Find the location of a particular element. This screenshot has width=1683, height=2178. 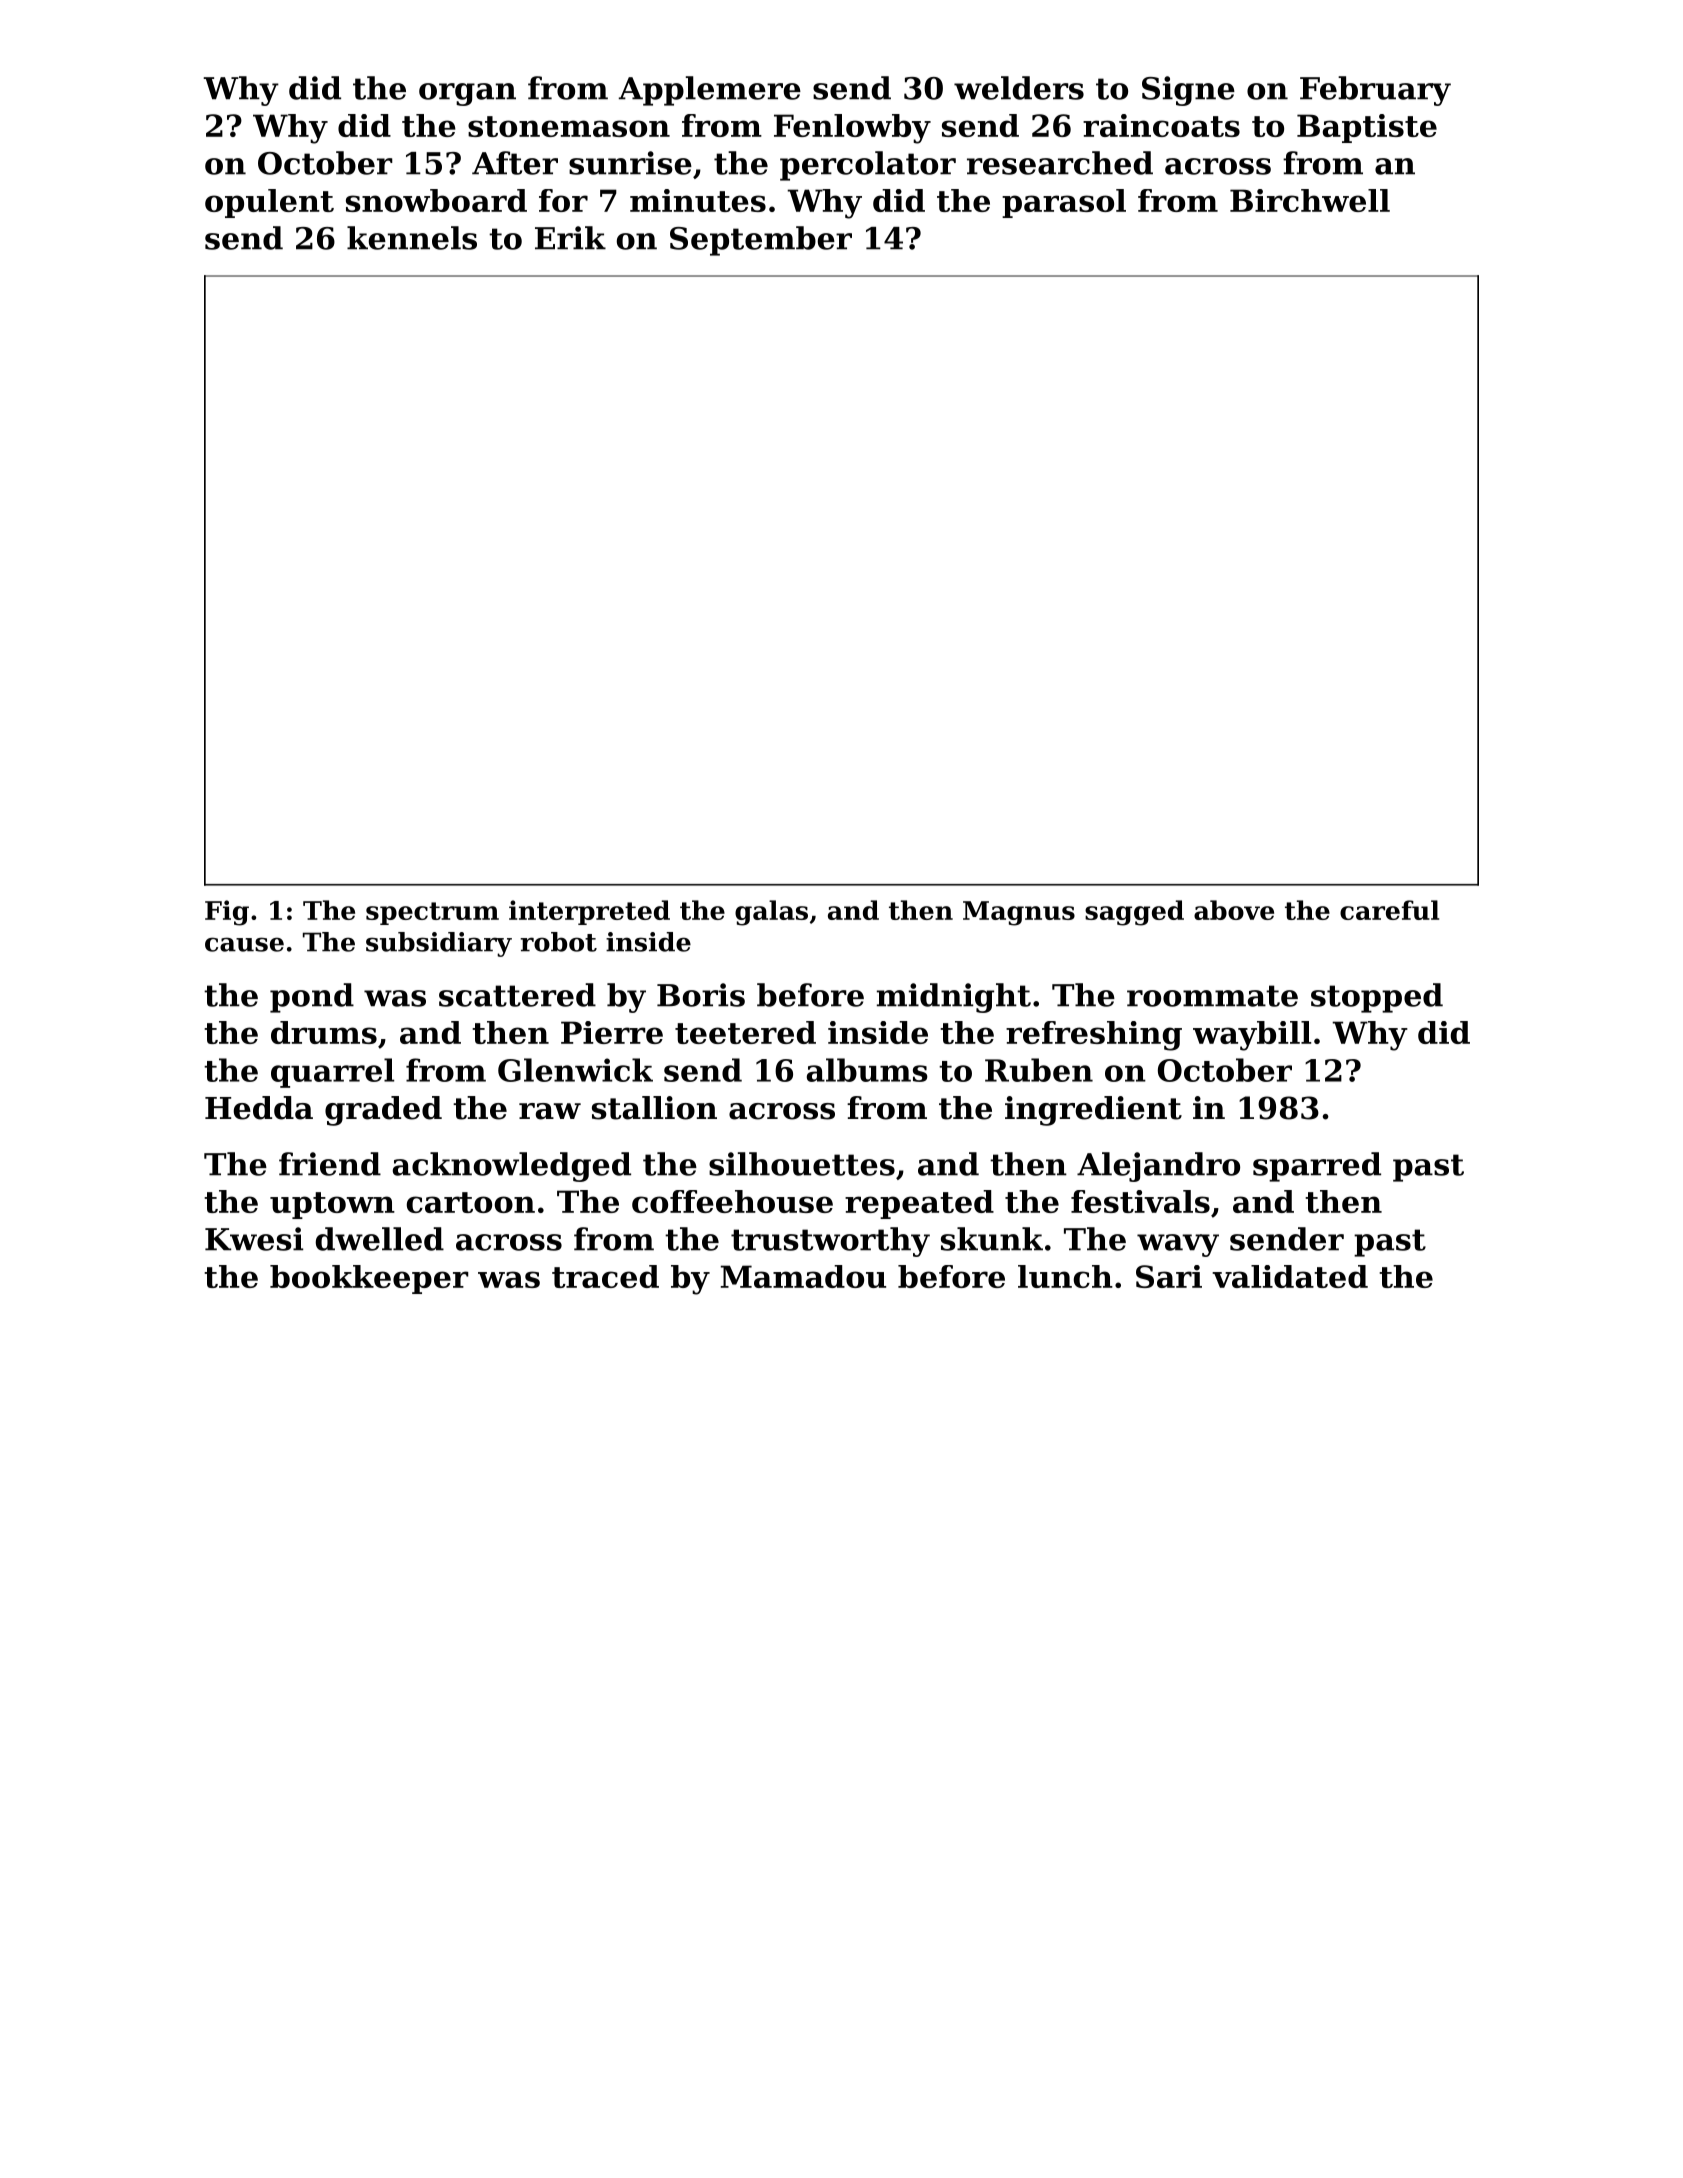

uptown is located at coordinates (332, 1205).
